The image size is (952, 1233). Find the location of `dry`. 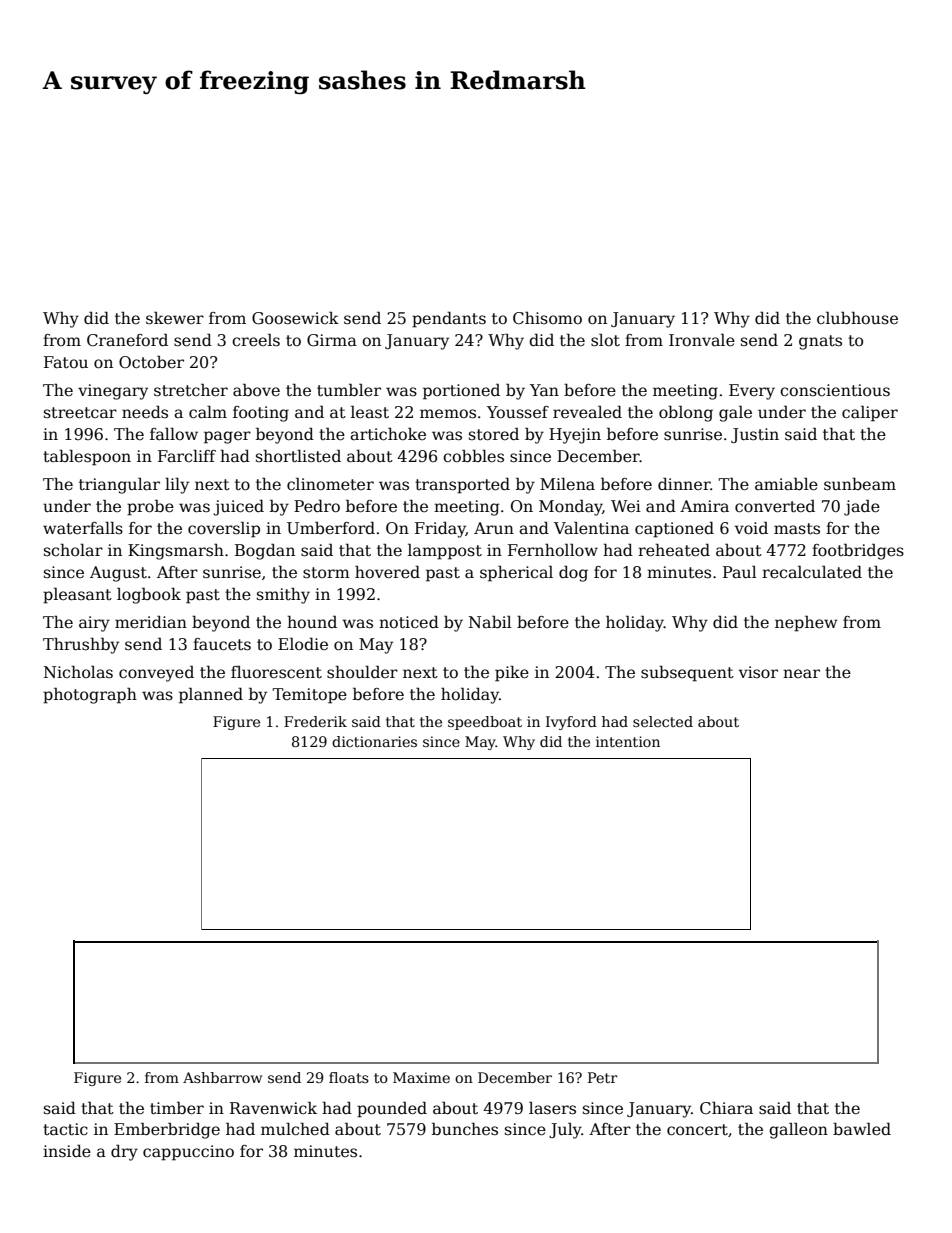

dry is located at coordinates (124, 1152).
